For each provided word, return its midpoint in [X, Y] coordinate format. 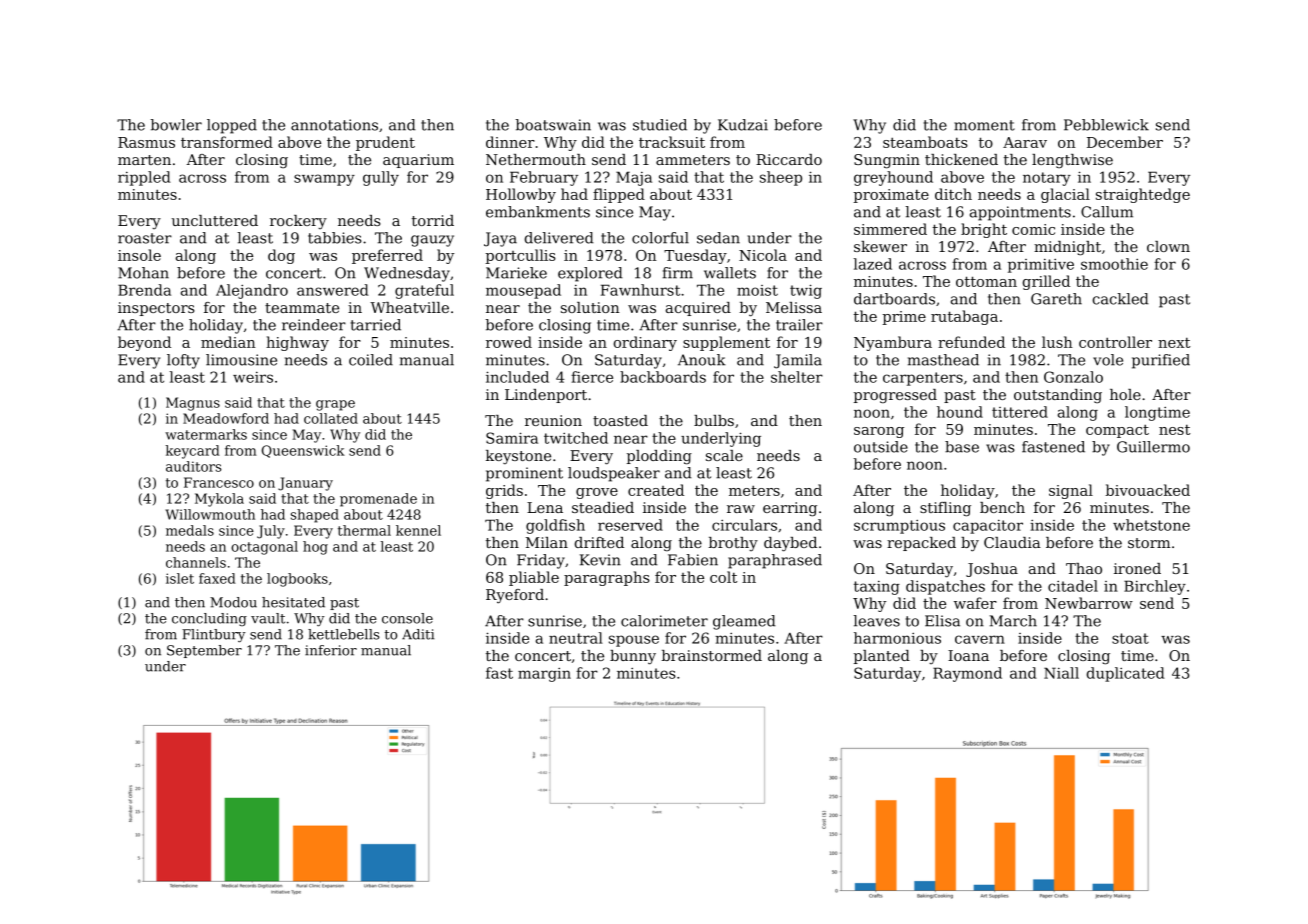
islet [180, 578]
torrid [433, 220]
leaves [877, 621]
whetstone [1151, 525]
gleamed [744, 622]
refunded [971, 342]
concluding [209, 619]
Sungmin [887, 161]
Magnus [193, 404]
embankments [538, 212]
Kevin [600, 560]
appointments [1020, 213]
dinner [510, 142]
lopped [232, 126]
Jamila [798, 361]
